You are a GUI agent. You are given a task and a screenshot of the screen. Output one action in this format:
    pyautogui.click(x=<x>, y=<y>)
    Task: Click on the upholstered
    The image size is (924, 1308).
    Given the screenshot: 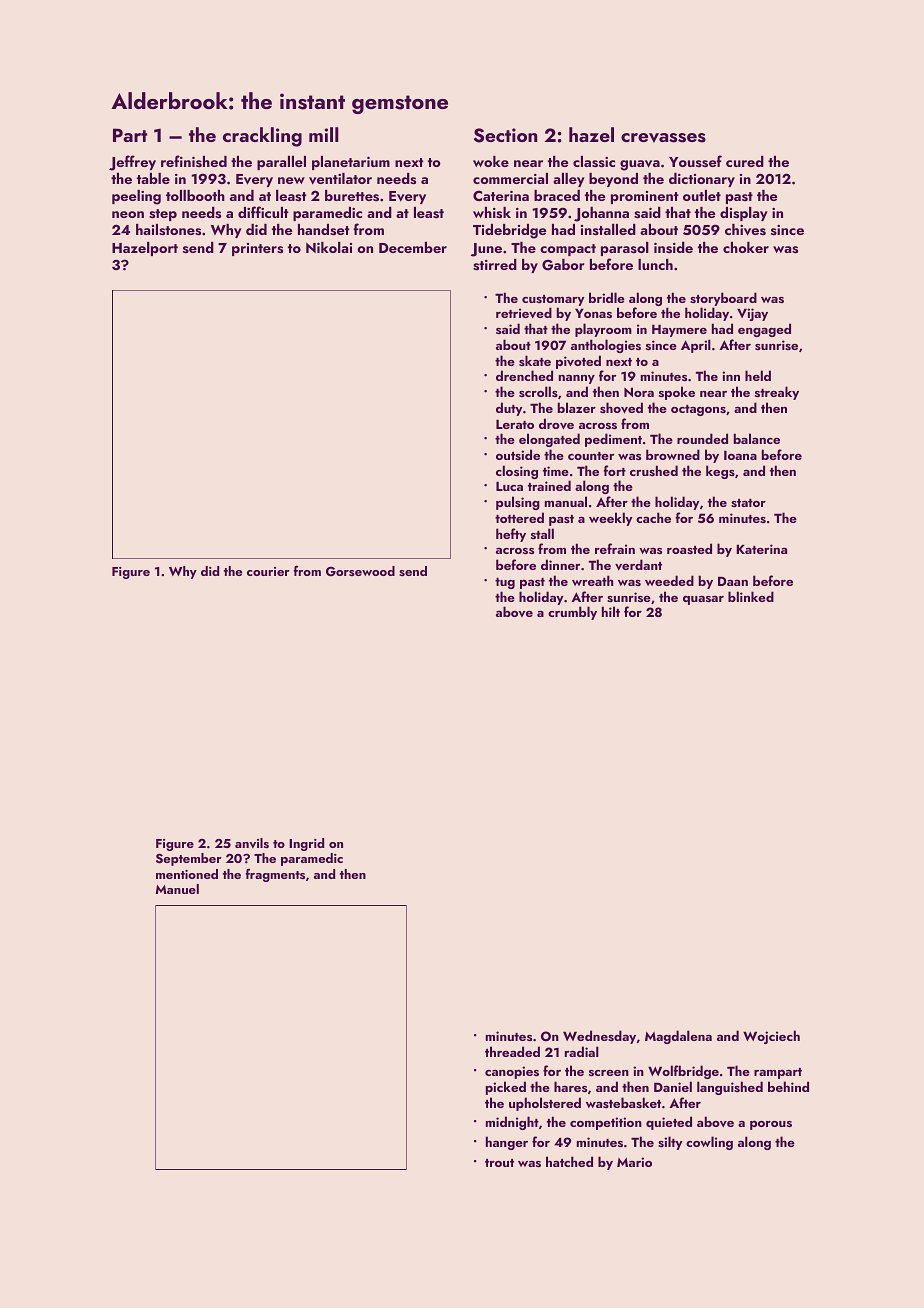 What is the action you would take?
    pyautogui.click(x=545, y=1104)
